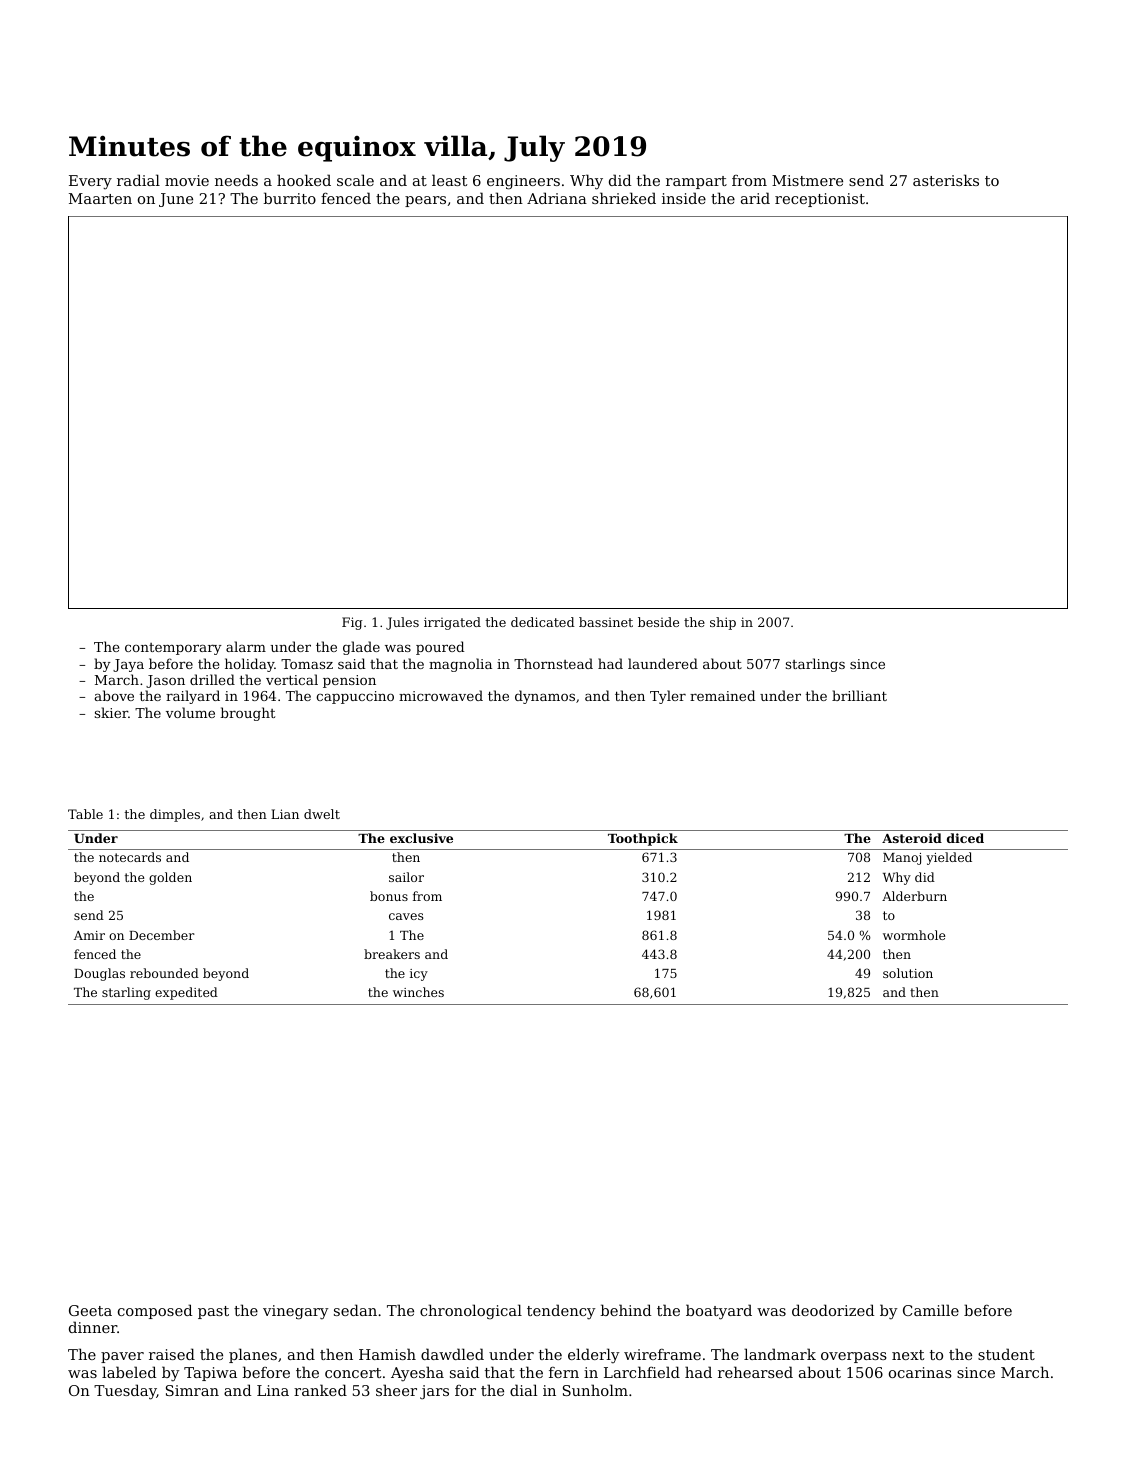 Image resolution: width=1136 pixels, height=1470 pixels. Describe the element at coordinates (253, 1355) in the document. I see `planes` at that location.
